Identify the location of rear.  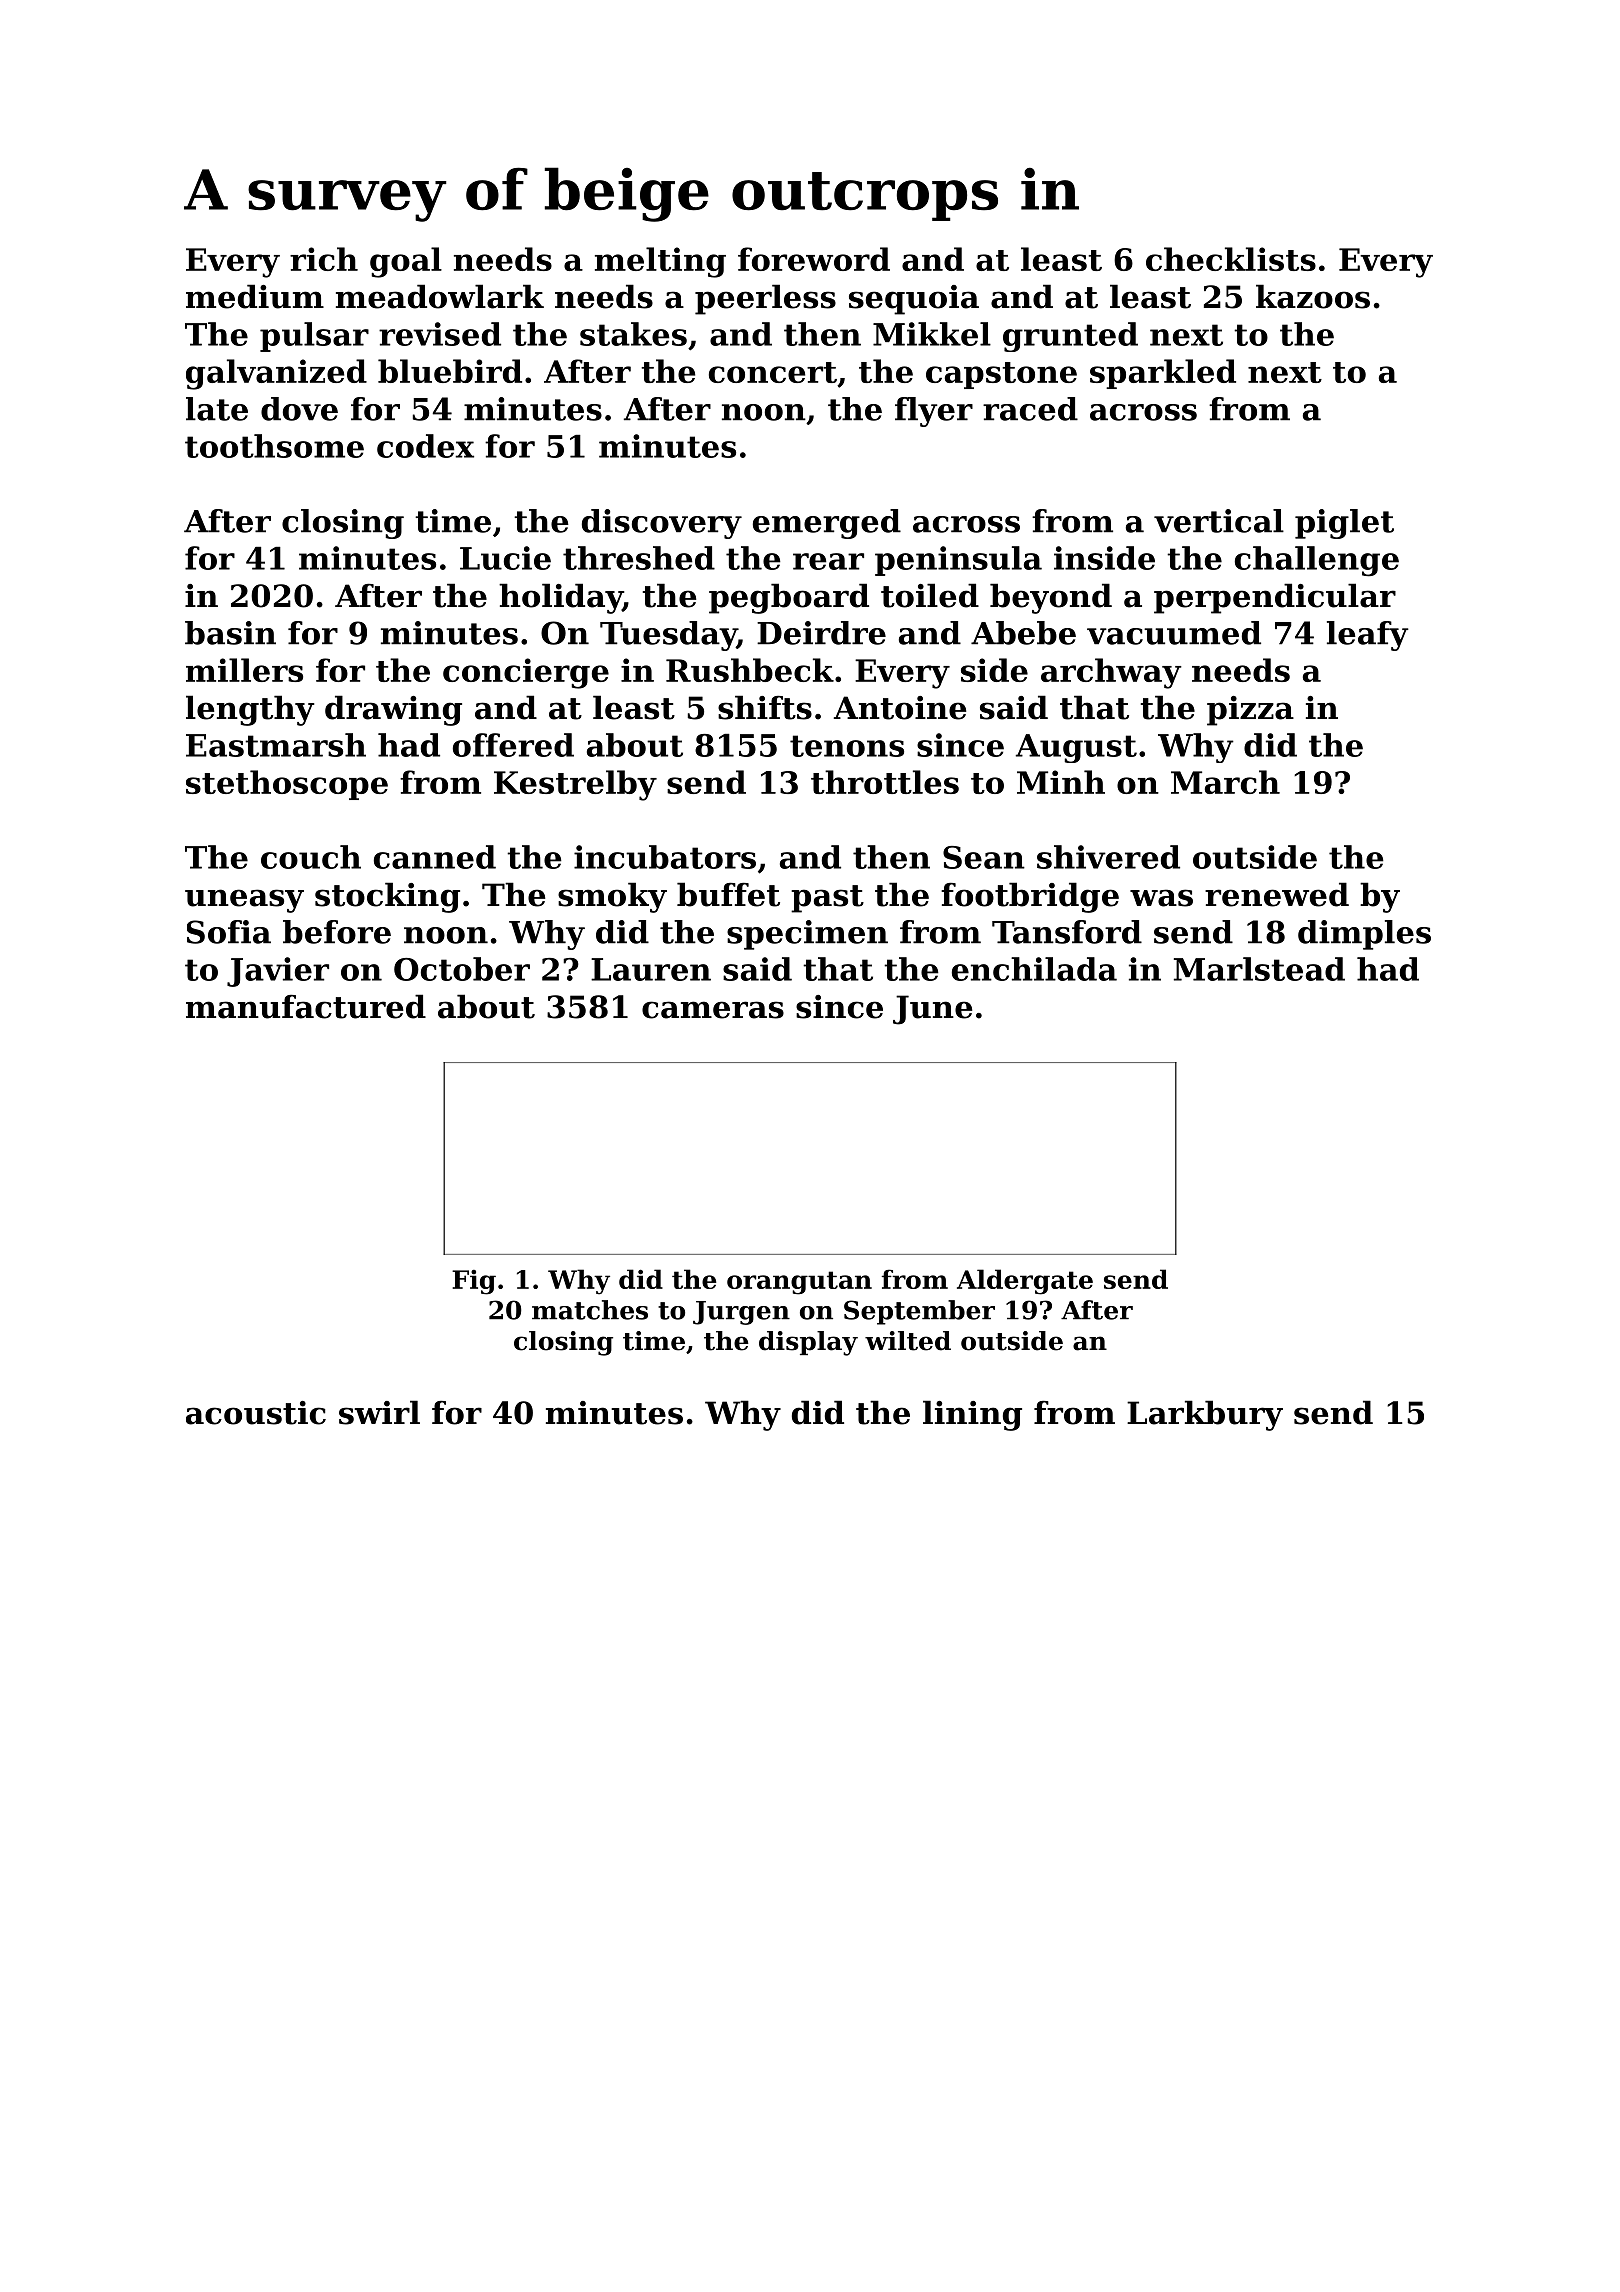
(828, 561).
